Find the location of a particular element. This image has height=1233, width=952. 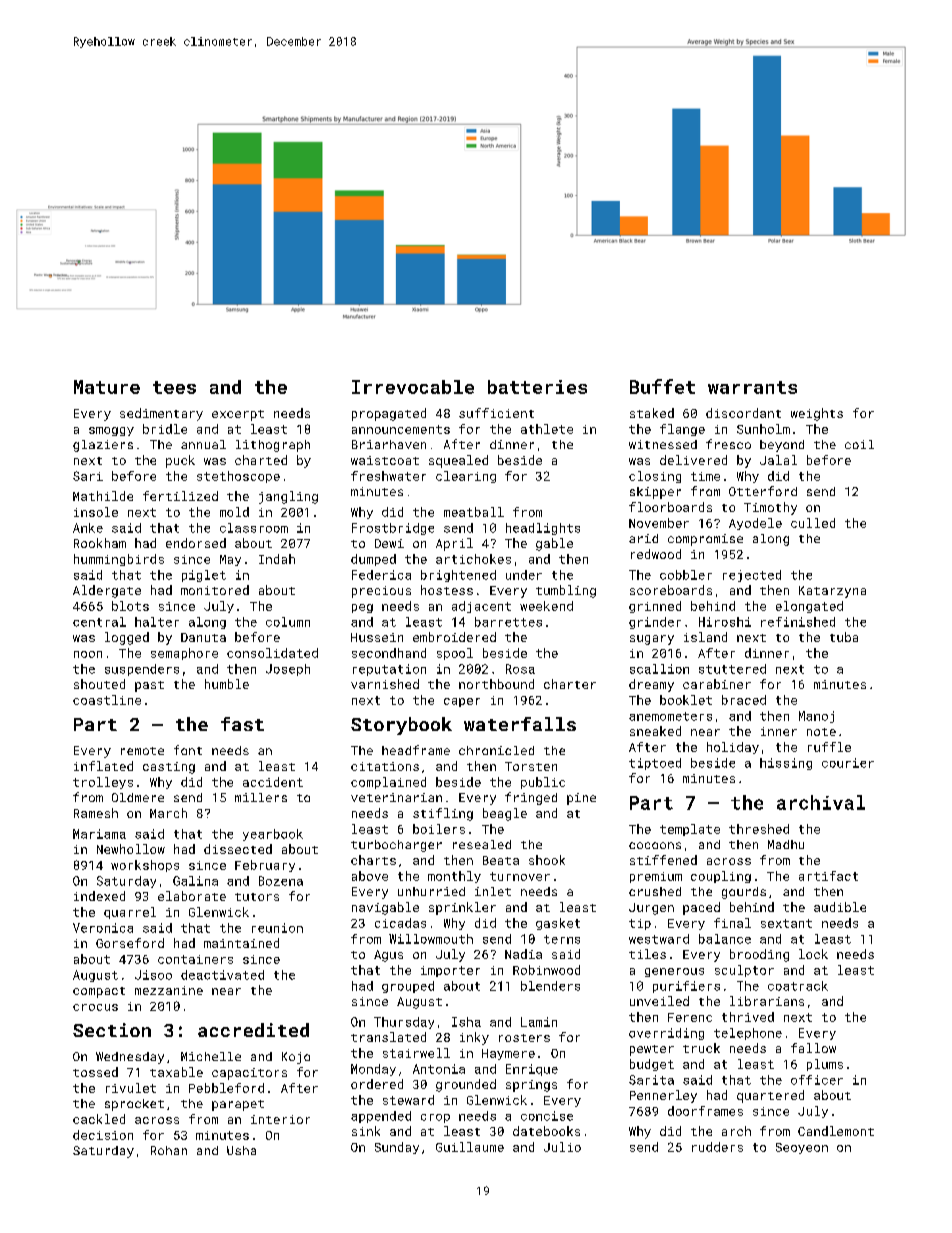

peg is located at coordinates (362, 608).
